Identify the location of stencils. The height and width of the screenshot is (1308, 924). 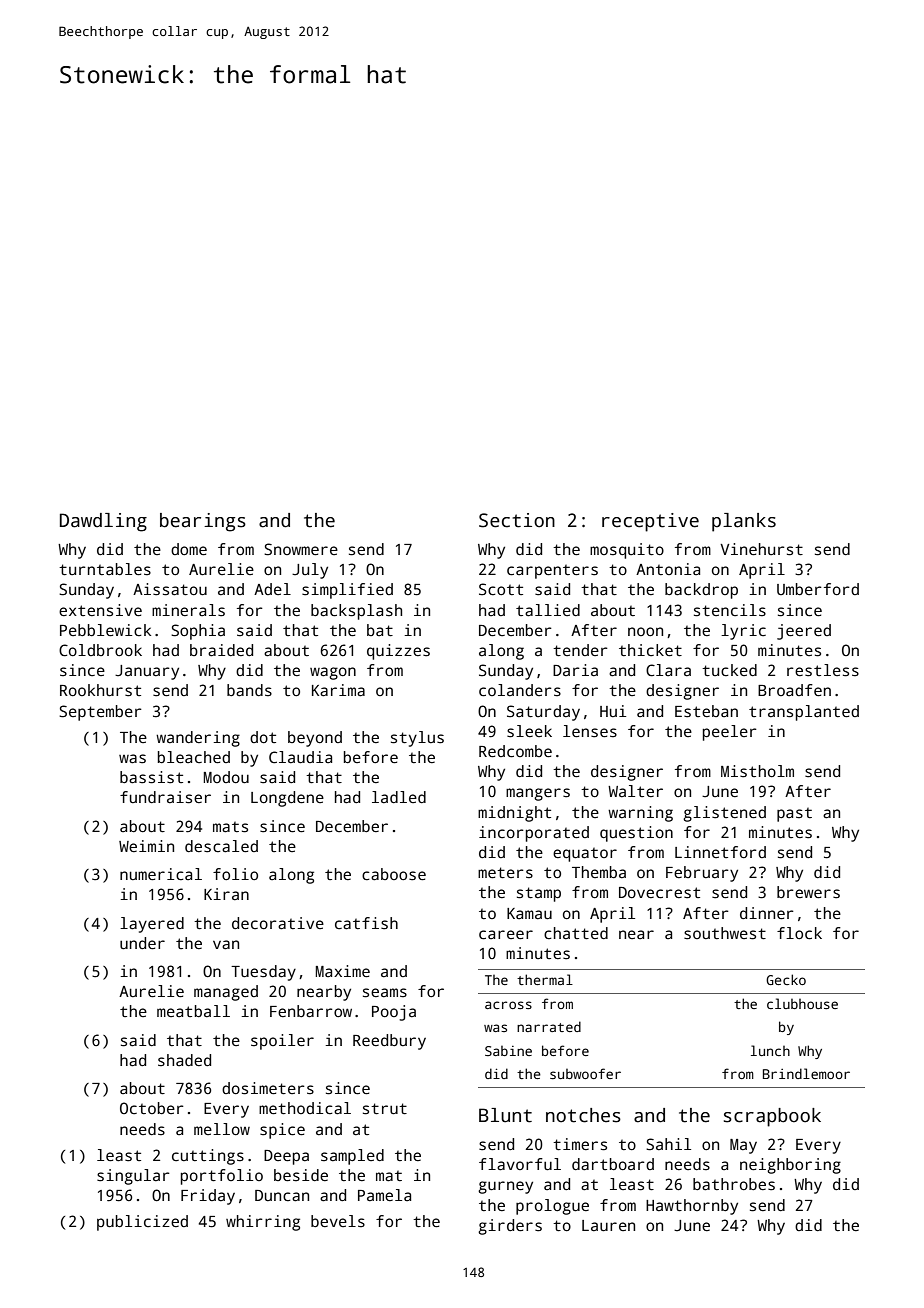
(730, 610).
